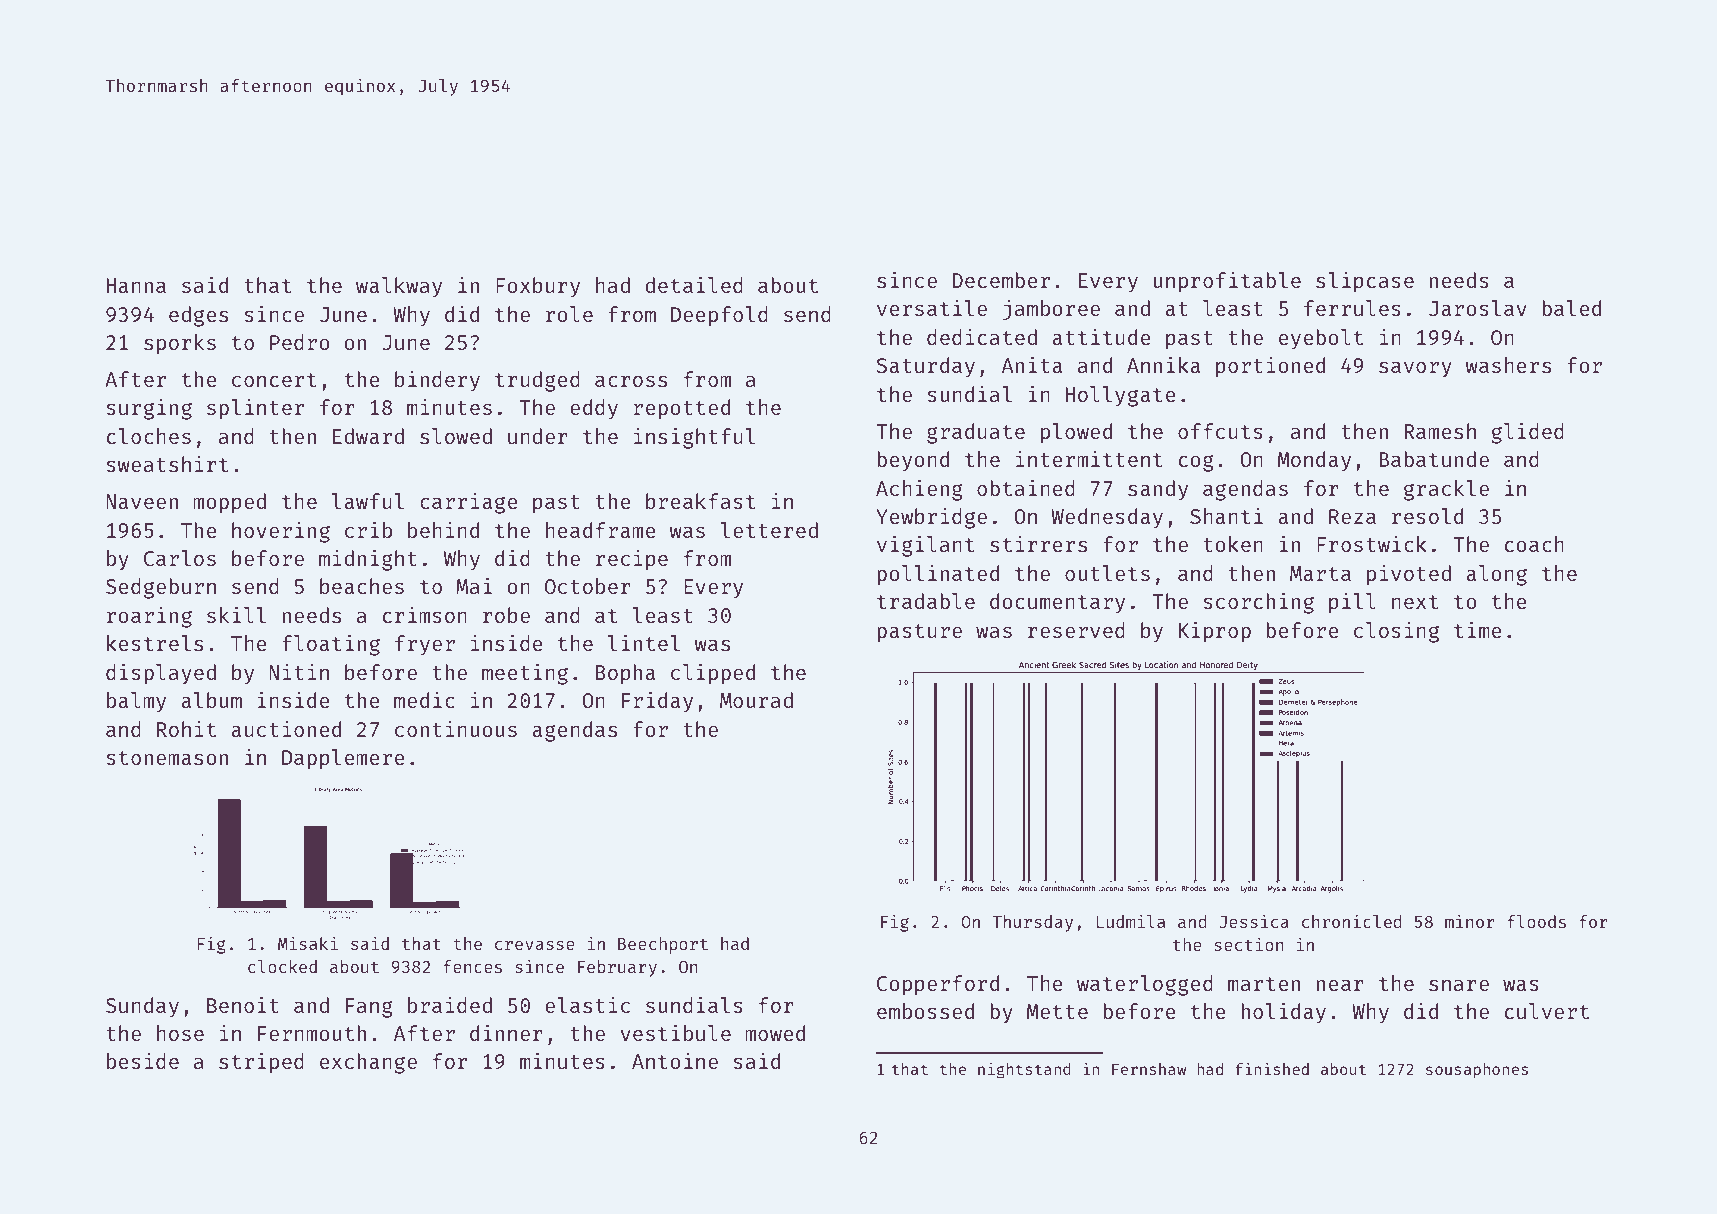 This image has height=1214, width=1717. Describe the element at coordinates (180, 558) in the image. I see `Carlos` at that location.
